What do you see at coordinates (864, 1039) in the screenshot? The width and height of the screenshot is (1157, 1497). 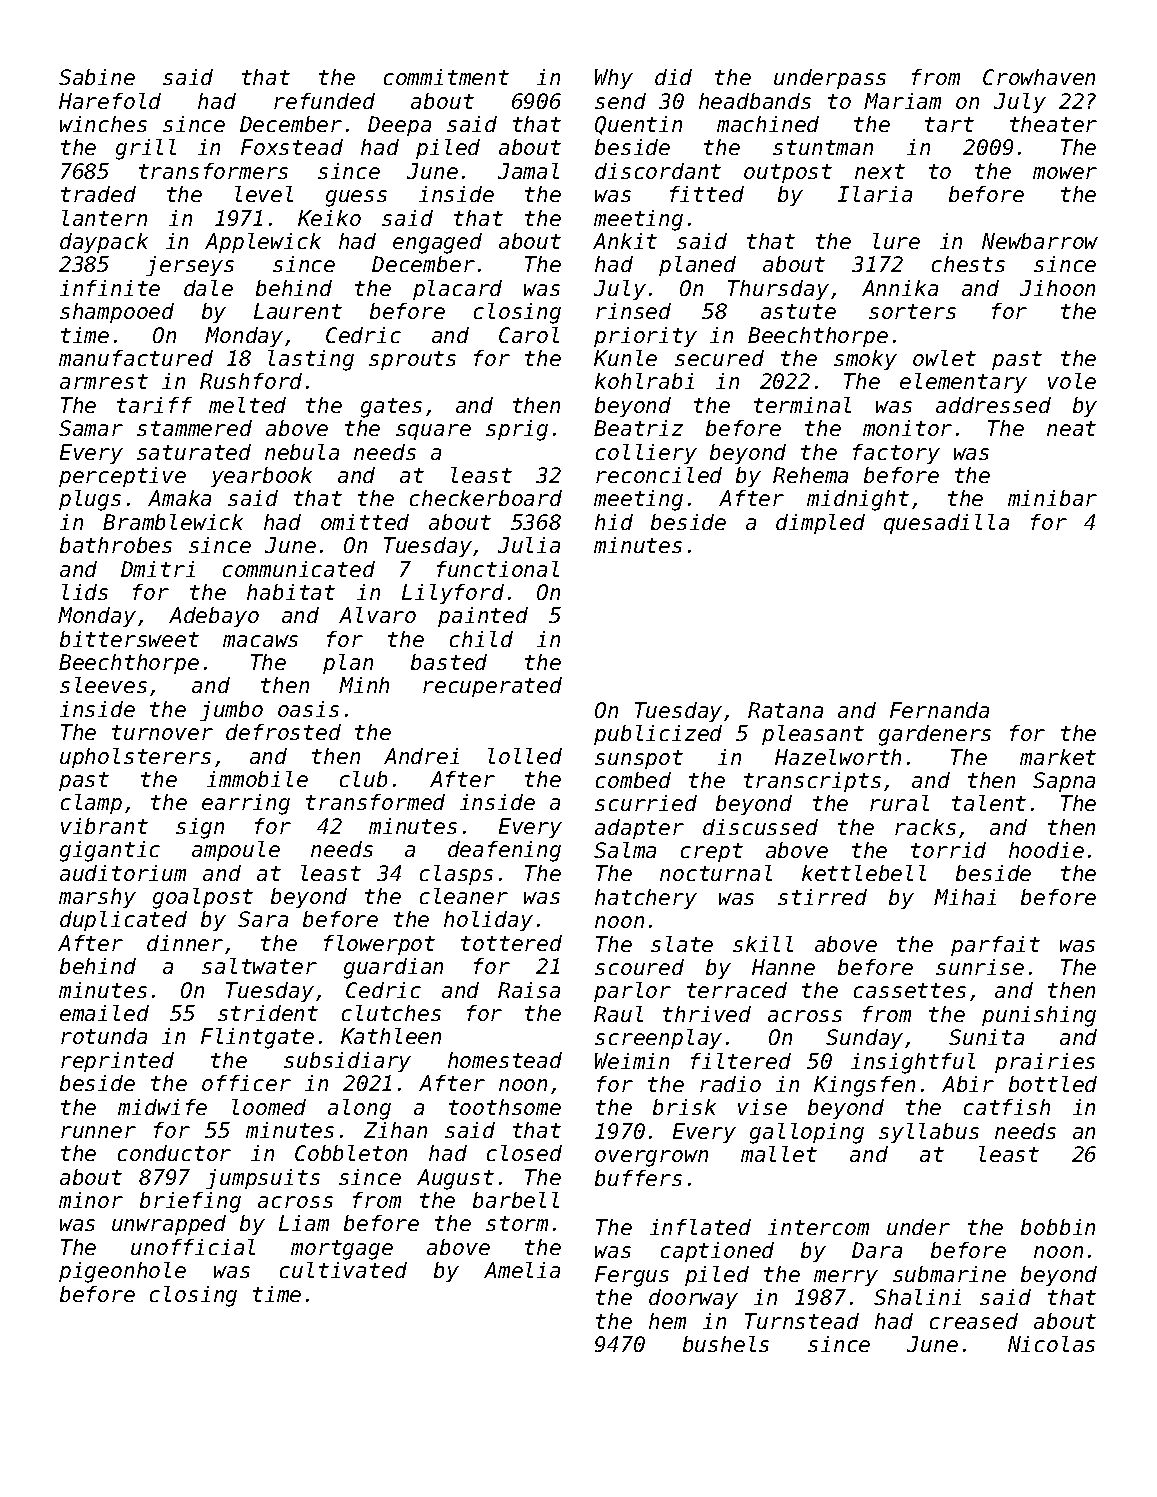 I see `Sunday` at bounding box center [864, 1039].
